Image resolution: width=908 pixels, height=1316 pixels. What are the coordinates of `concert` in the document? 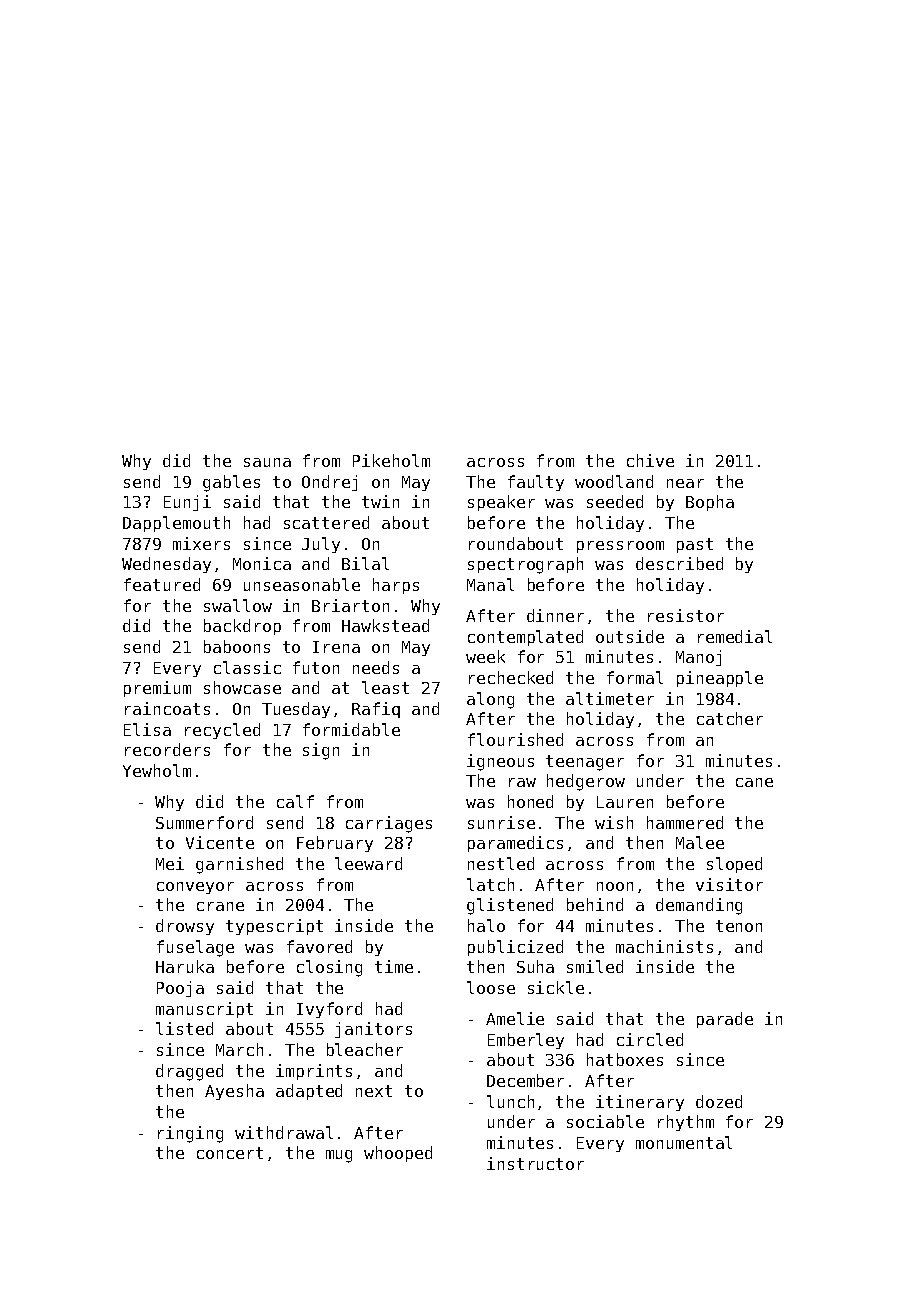 It's located at (230, 1153).
